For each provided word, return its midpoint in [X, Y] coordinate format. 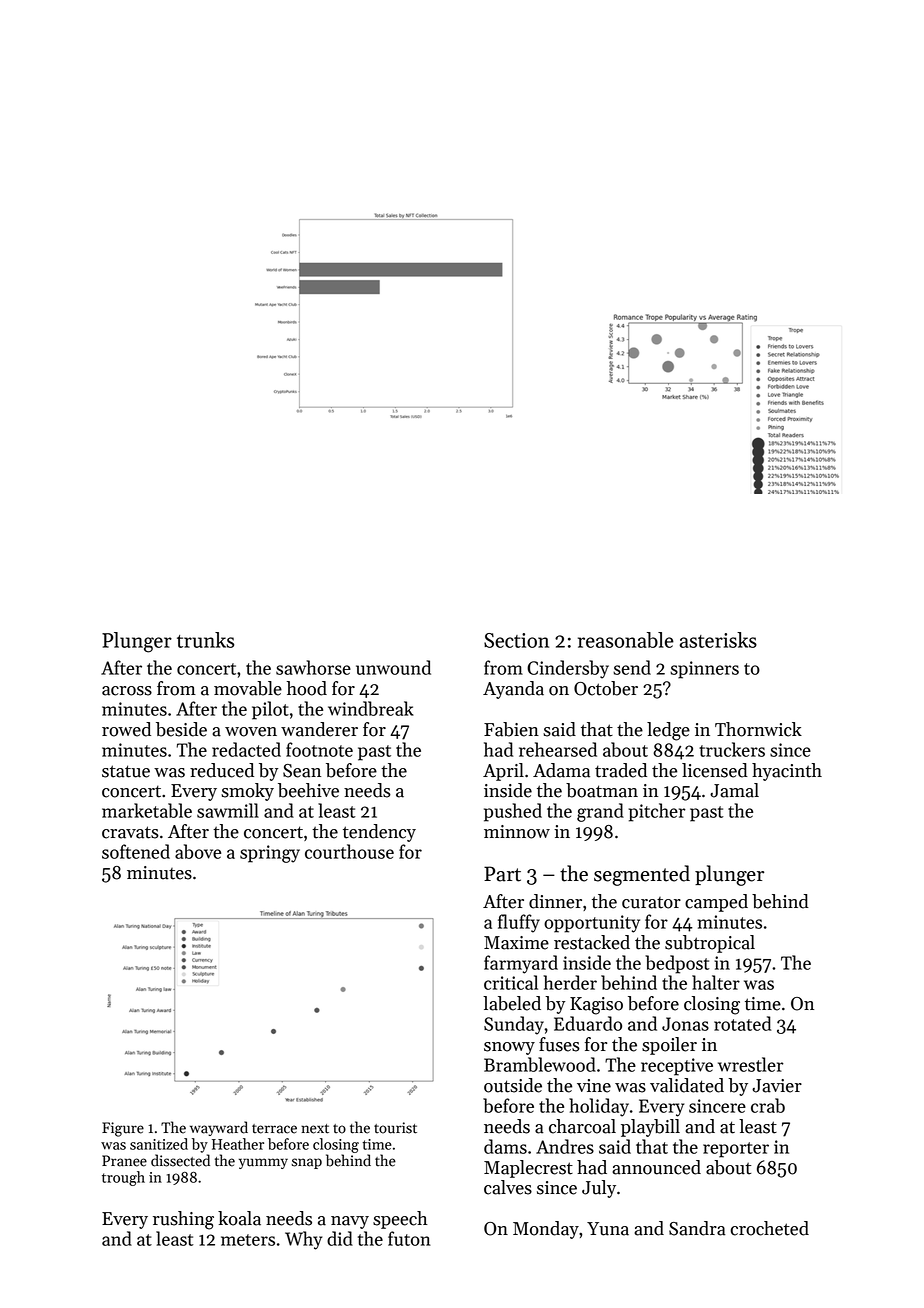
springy [270, 854]
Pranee [124, 1161]
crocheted [770, 1228]
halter [716, 982]
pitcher [657, 812]
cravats [130, 832]
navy [350, 1222]
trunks [205, 640]
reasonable [626, 640]
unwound [393, 667]
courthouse [349, 851]
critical [511, 982]
